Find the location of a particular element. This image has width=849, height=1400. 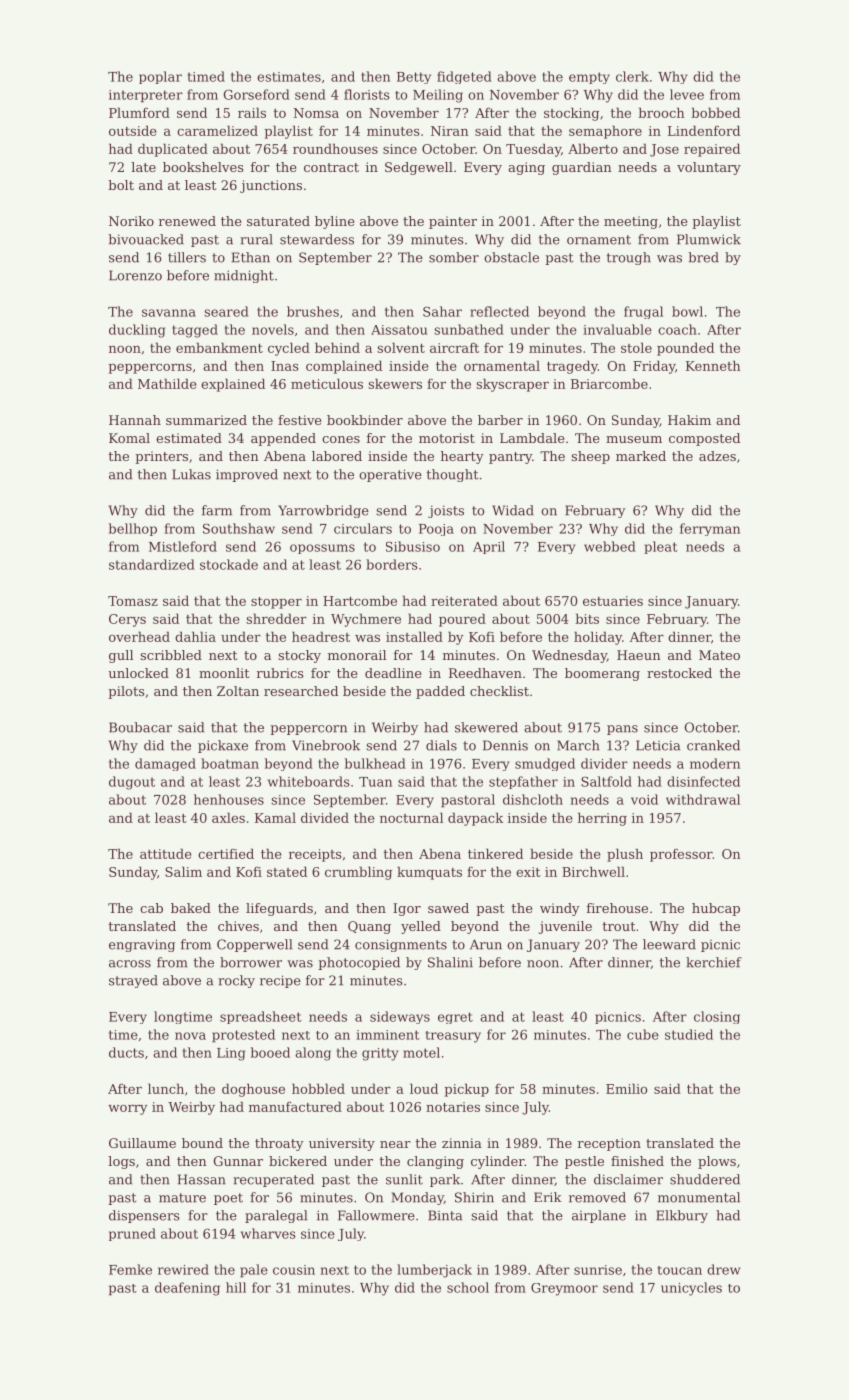

Plumwick is located at coordinates (709, 239).
